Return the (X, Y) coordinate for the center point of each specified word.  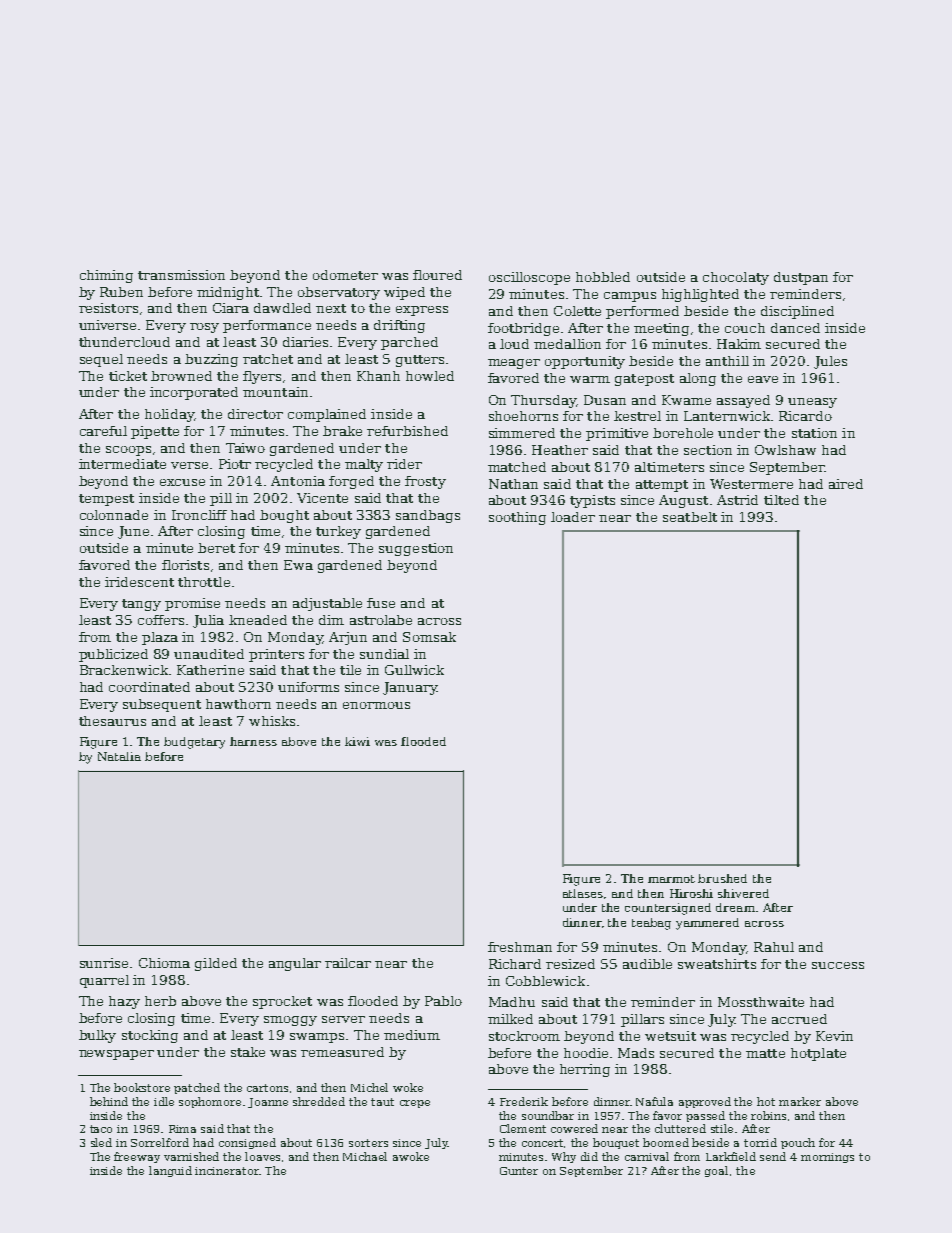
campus (630, 297)
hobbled (603, 277)
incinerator (227, 1171)
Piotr (235, 464)
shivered (743, 893)
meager (514, 364)
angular (295, 964)
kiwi (357, 741)
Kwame (686, 400)
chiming (106, 276)
